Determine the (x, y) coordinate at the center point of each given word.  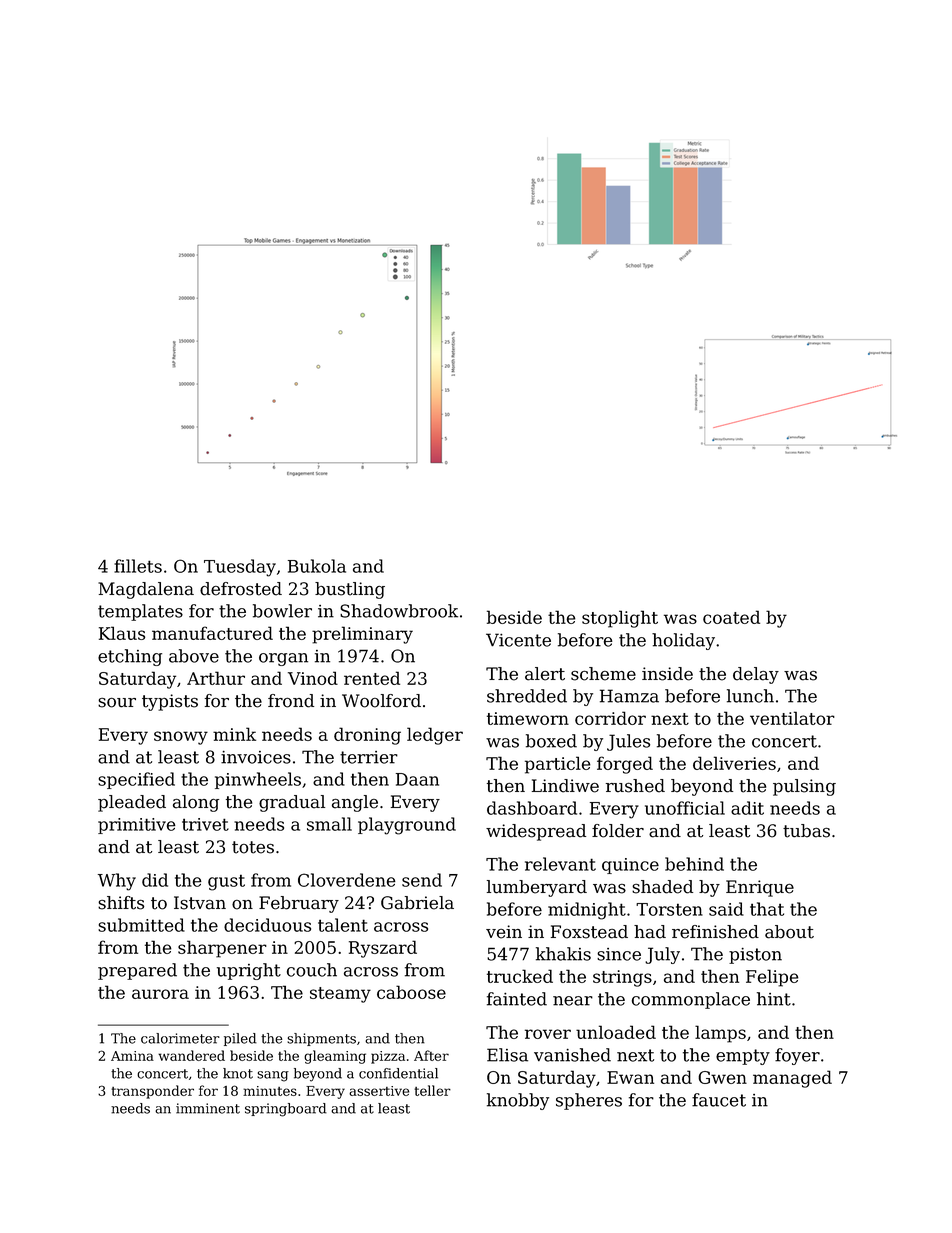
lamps (720, 1034)
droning (367, 736)
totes (253, 847)
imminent (208, 1108)
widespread (536, 832)
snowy (181, 738)
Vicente (518, 640)
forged (625, 765)
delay (756, 675)
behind (694, 864)
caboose (411, 992)
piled (240, 1039)
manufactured (212, 633)
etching (130, 657)
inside (667, 674)
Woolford (381, 701)
